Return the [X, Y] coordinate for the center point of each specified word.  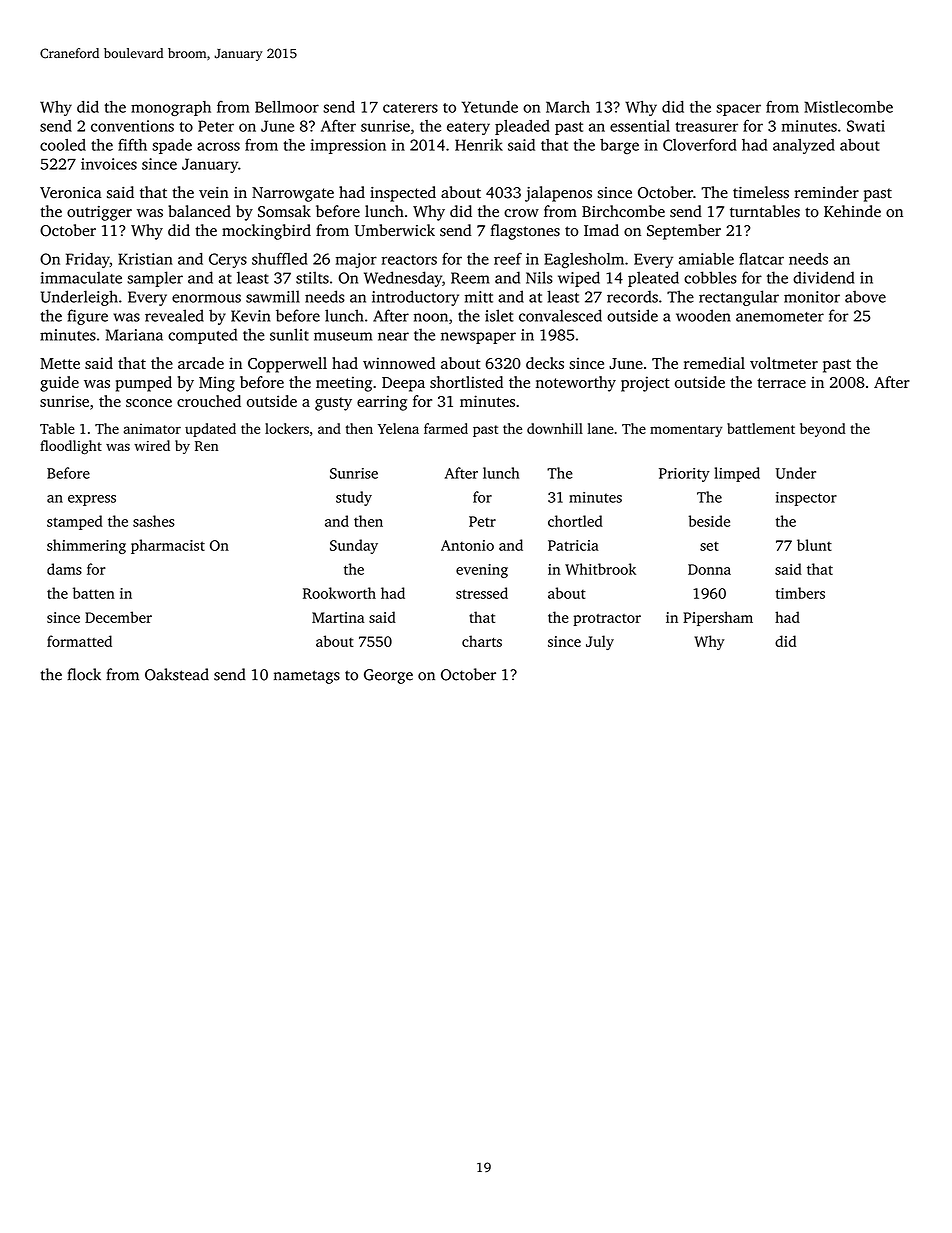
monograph [171, 108]
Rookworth [339, 593]
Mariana [134, 335]
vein [214, 193]
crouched [209, 401]
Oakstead [177, 674]
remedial [714, 363]
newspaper [478, 338]
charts [482, 641]
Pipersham [718, 618]
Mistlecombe [848, 107]
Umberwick [395, 230]
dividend [823, 277]
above [865, 296]
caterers [410, 108]
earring [382, 403]
